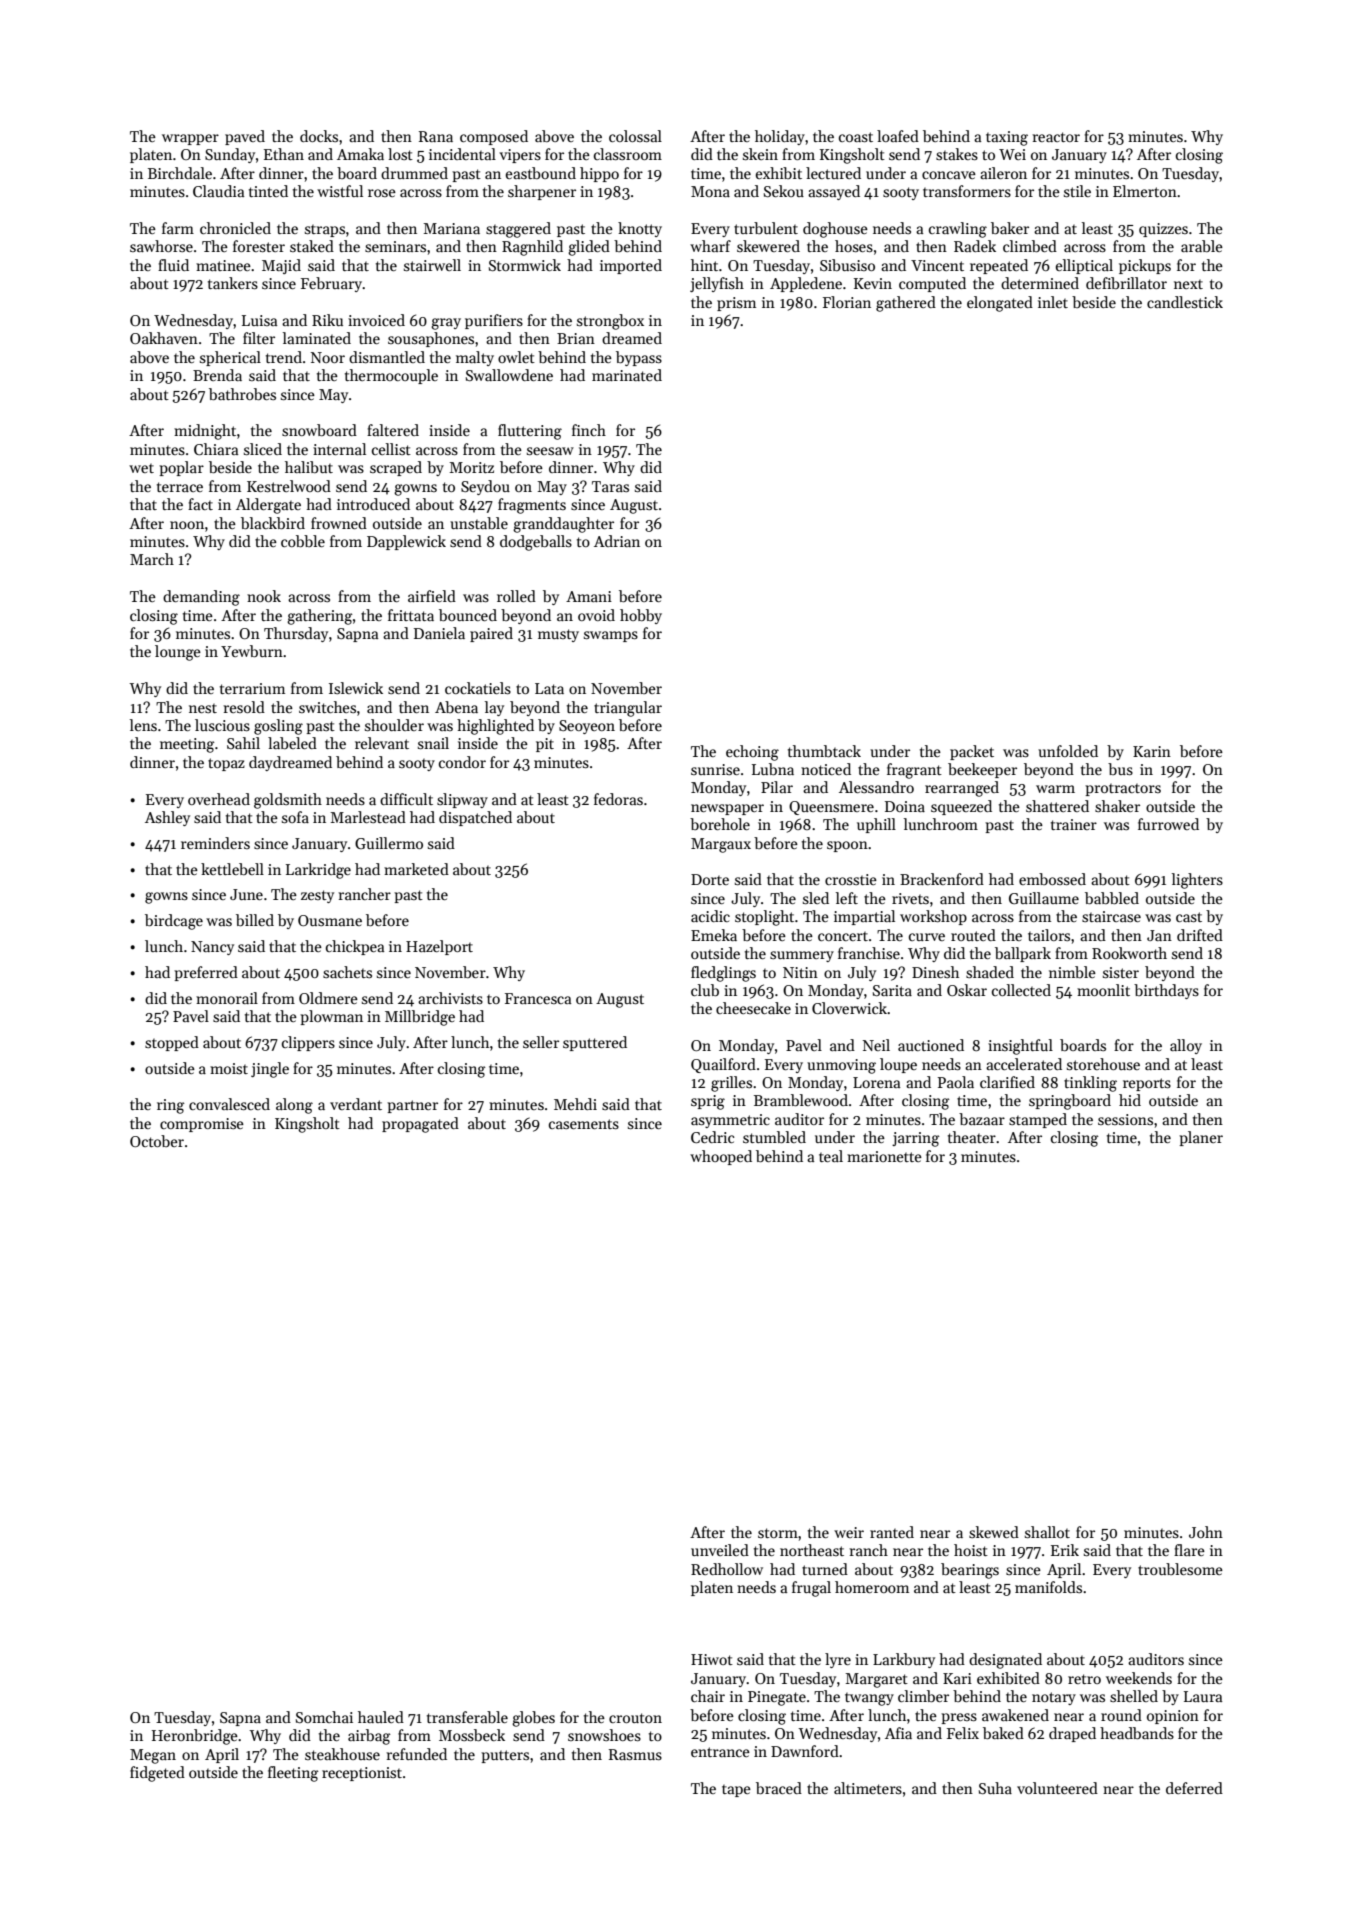 Image resolution: width=1353 pixels, height=1914 pixels. Describe the element at coordinates (229, 1104) in the screenshot. I see `convalesced` at that location.
